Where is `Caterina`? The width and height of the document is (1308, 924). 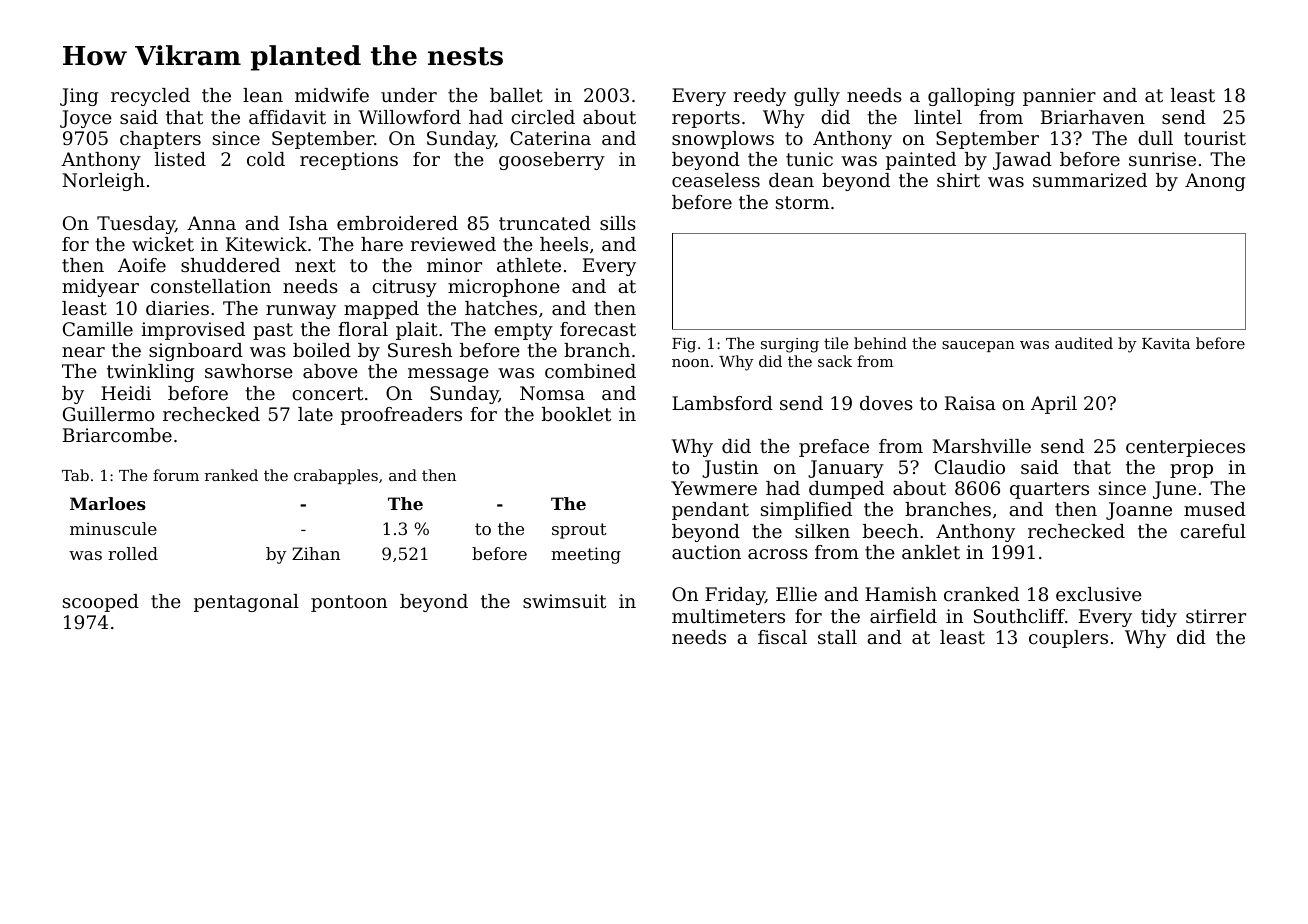
Caterina is located at coordinates (550, 138).
